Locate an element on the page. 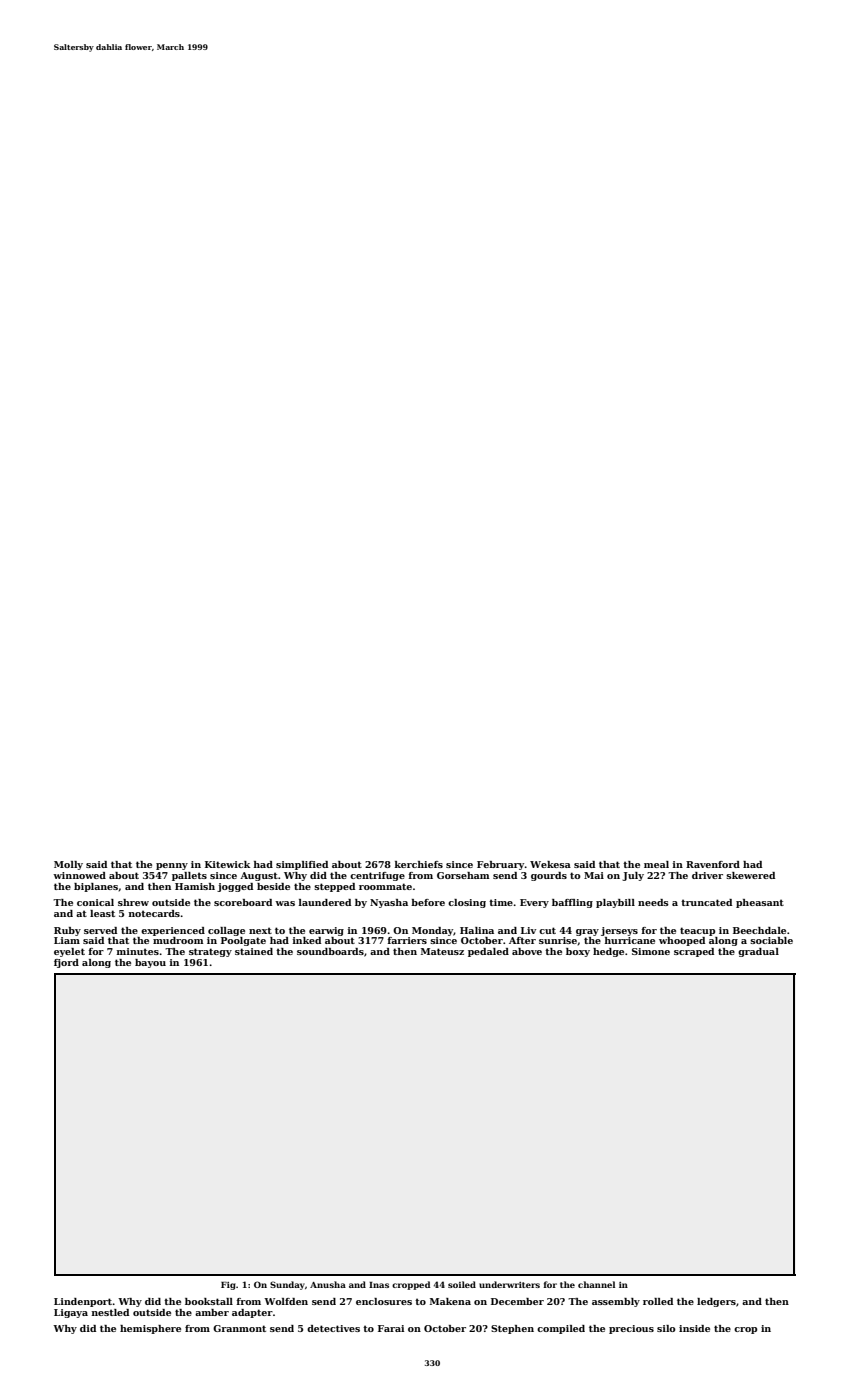  Molly is located at coordinates (68, 865).
